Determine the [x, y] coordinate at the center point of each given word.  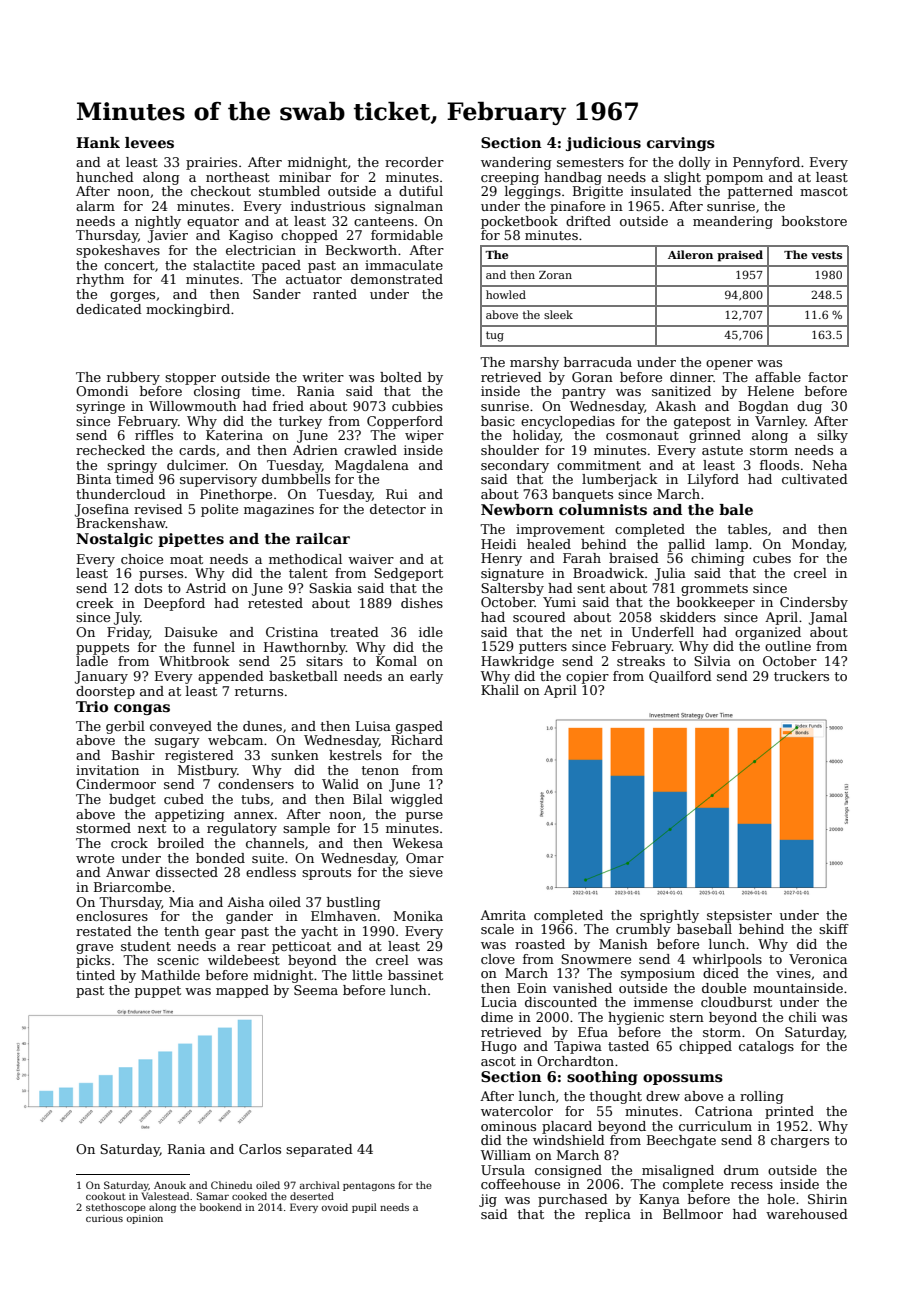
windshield [569, 1140]
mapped [242, 991]
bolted [401, 377]
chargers [800, 1141]
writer [323, 377]
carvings [681, 144]
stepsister [739, 916]
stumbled [289, 191]
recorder [414, 162]
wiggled [416, 800]
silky [832, 436]
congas [142, 709]
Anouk [170, 1185]
